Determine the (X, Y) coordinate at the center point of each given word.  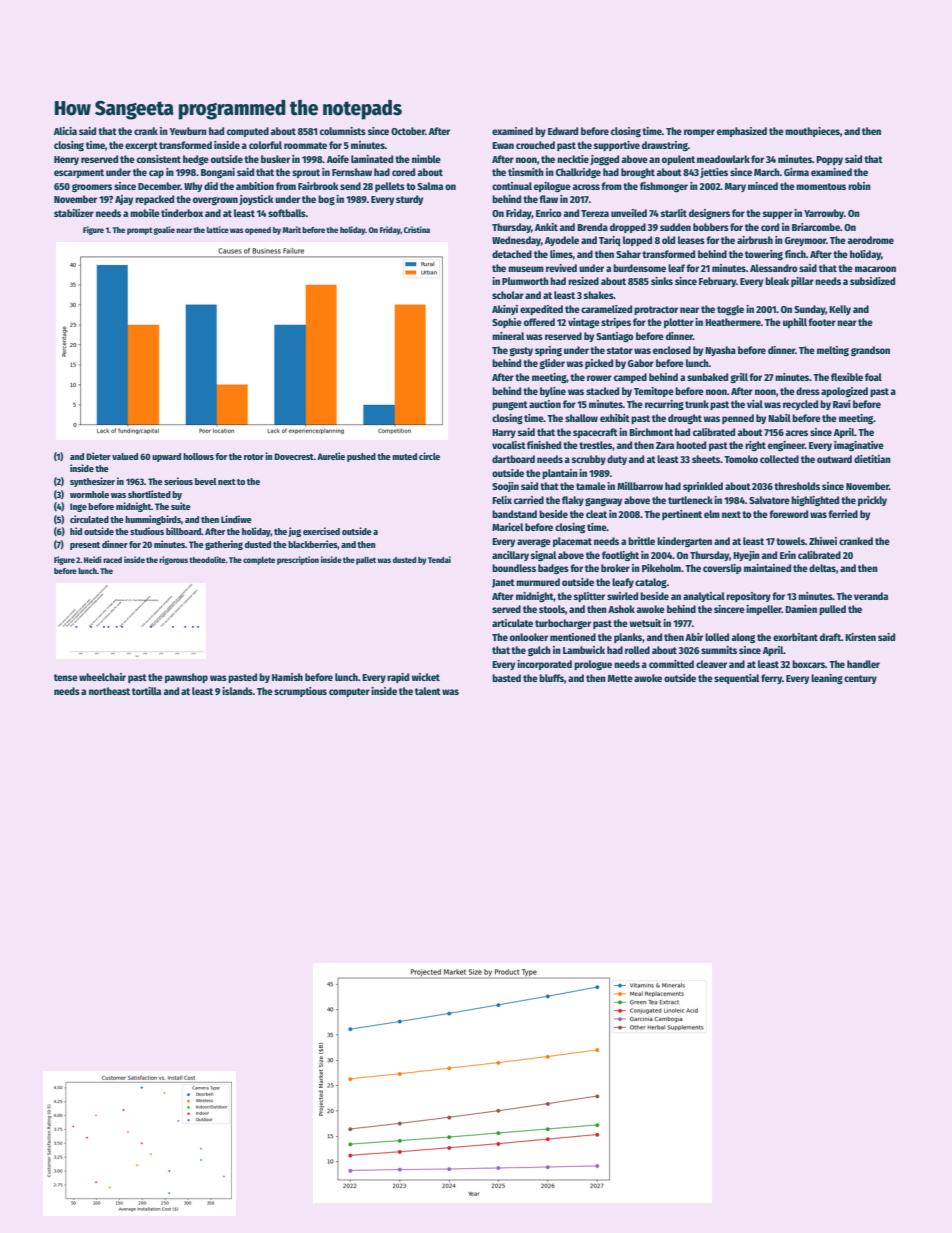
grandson (870, 351)
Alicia (65, 131)
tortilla (146, 691)
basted (506, 678)
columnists (343, 131)
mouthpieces (812, 132)
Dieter (98, 456)
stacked (602, 391)
